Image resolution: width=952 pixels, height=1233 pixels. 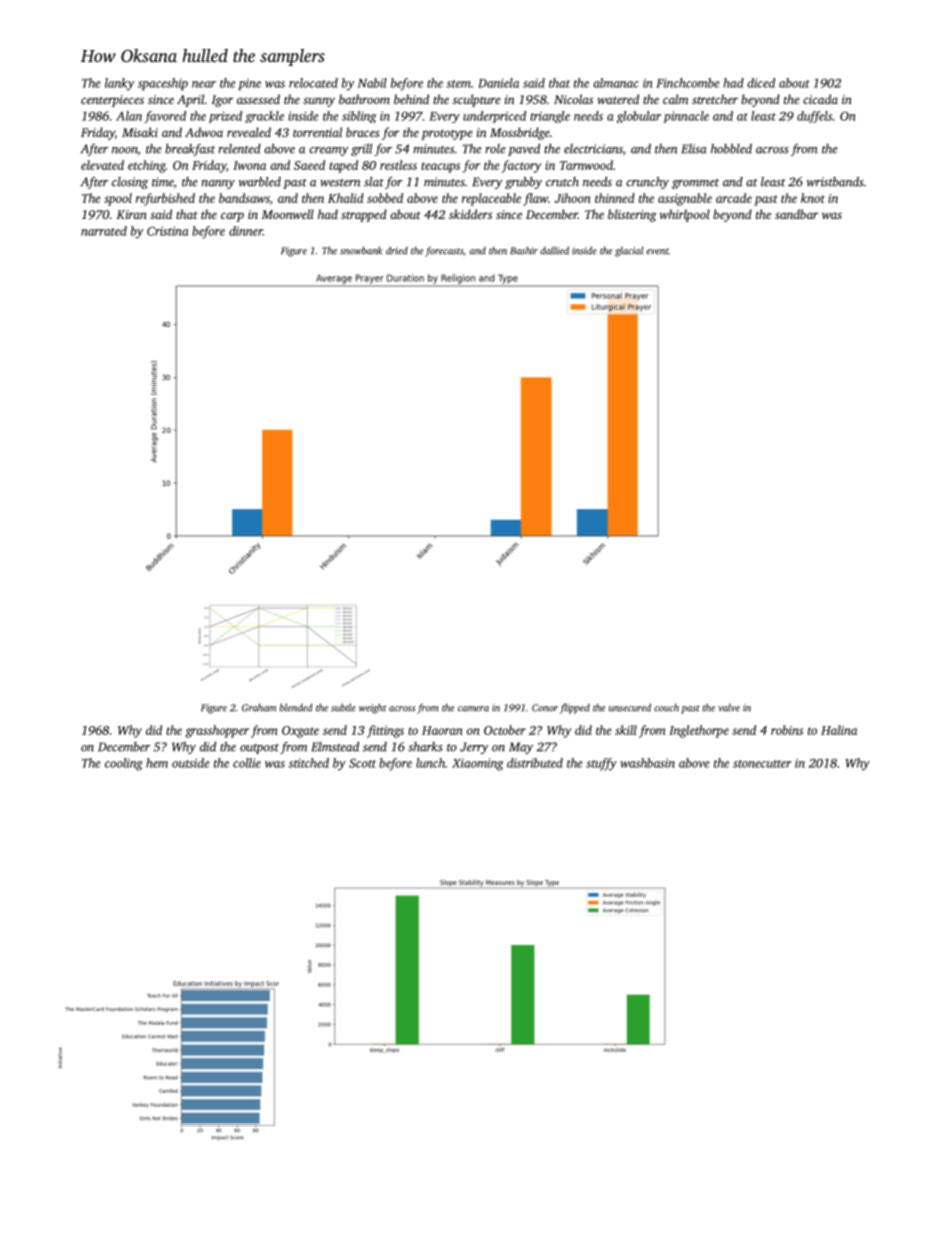 I want to click on couch, so click(x=666, y=708).
